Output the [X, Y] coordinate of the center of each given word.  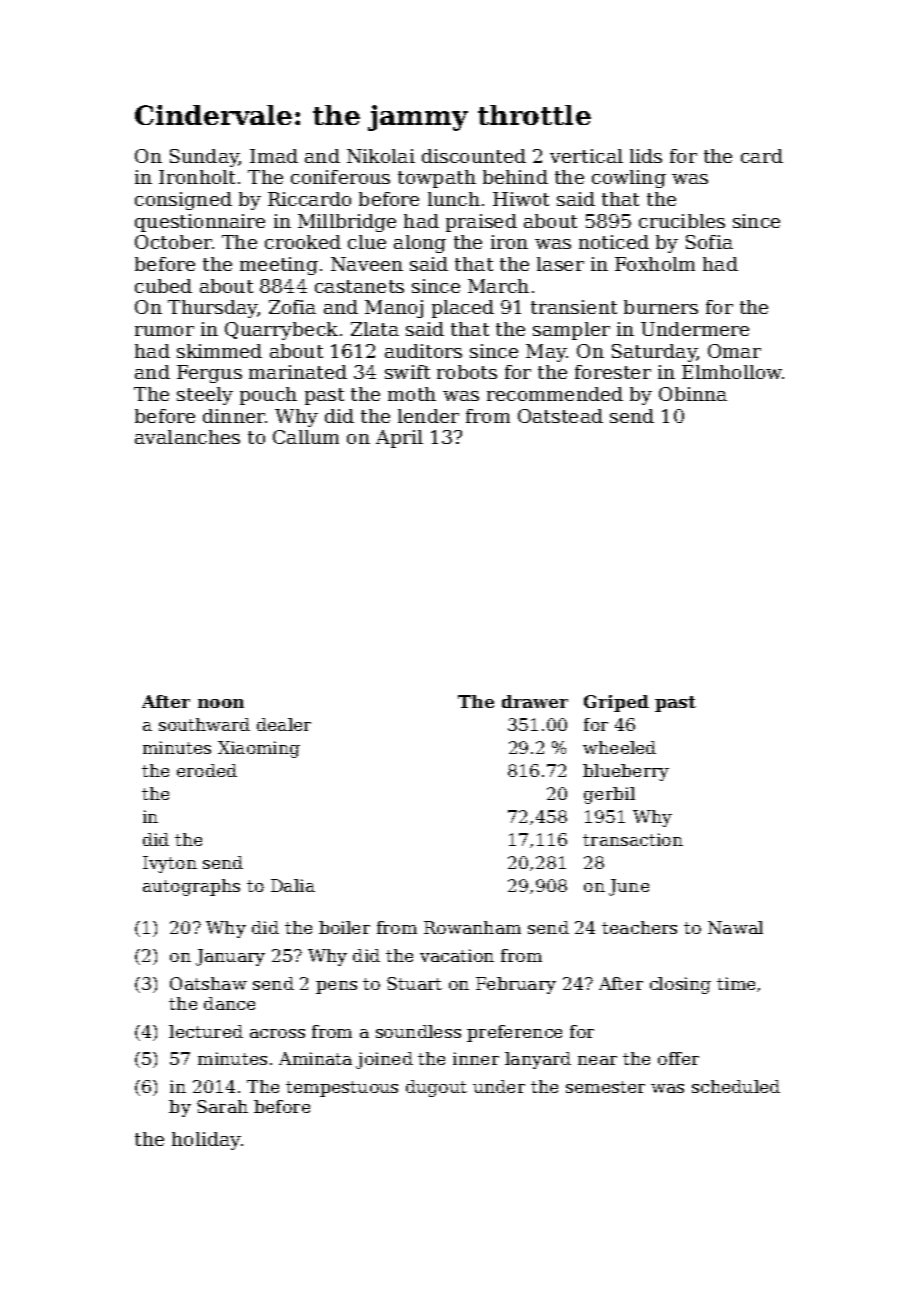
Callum [306, 437]
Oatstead [560, 416]
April [399, 439]
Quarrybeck [281, 331]
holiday [206, 1141]
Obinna [693, 394]
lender [428, 416]
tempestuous [342, 1089]
